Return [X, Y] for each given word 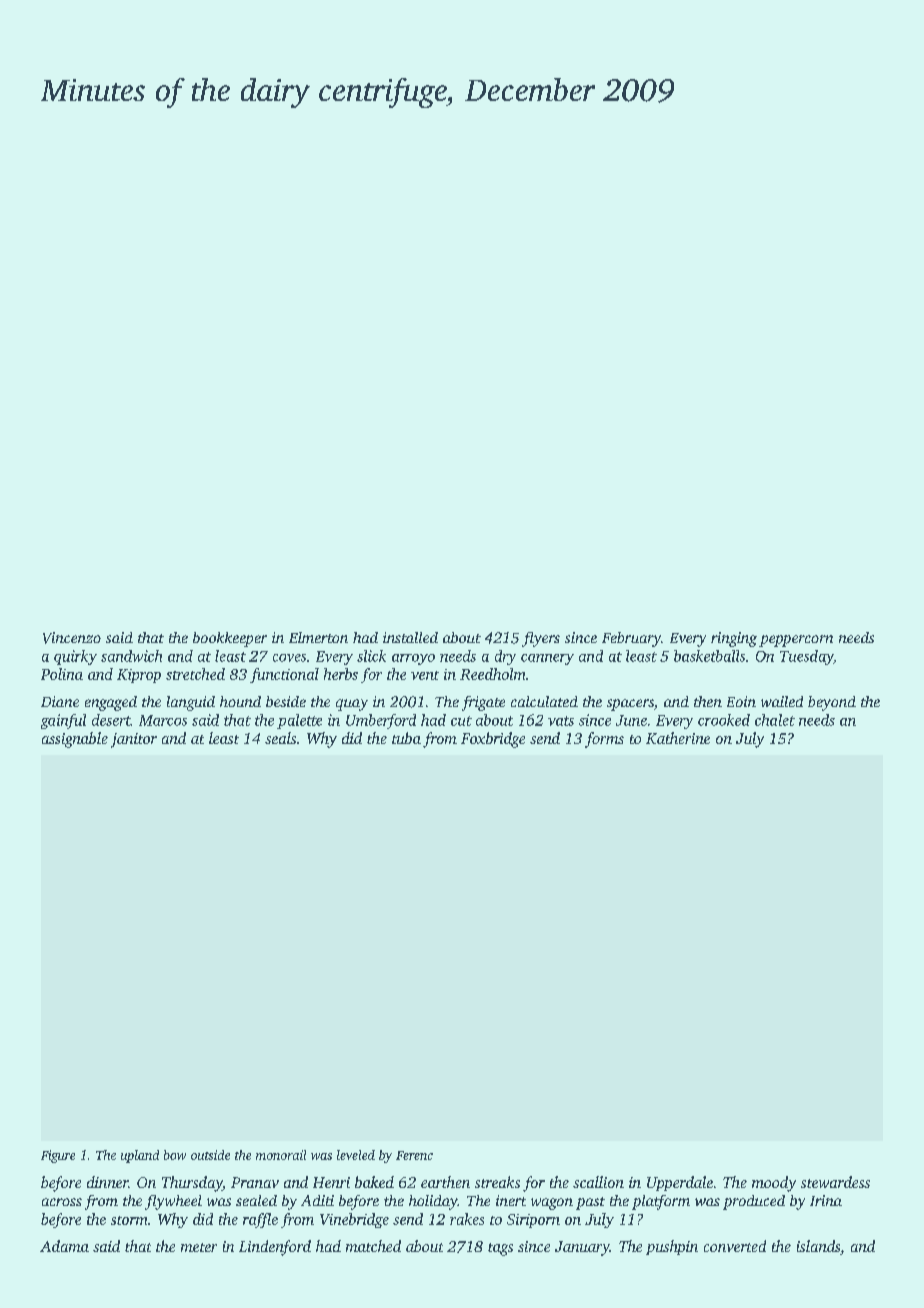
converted [735, 1246]
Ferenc [414, 1155]
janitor [134, 740]
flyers [541, 639]
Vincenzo [72, 638]
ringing [734, 639]
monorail [281, 1155]
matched [373, 1246]
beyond [832, 703]
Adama [64, 1246]
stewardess [835, 1182]
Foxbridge [493, 740]
